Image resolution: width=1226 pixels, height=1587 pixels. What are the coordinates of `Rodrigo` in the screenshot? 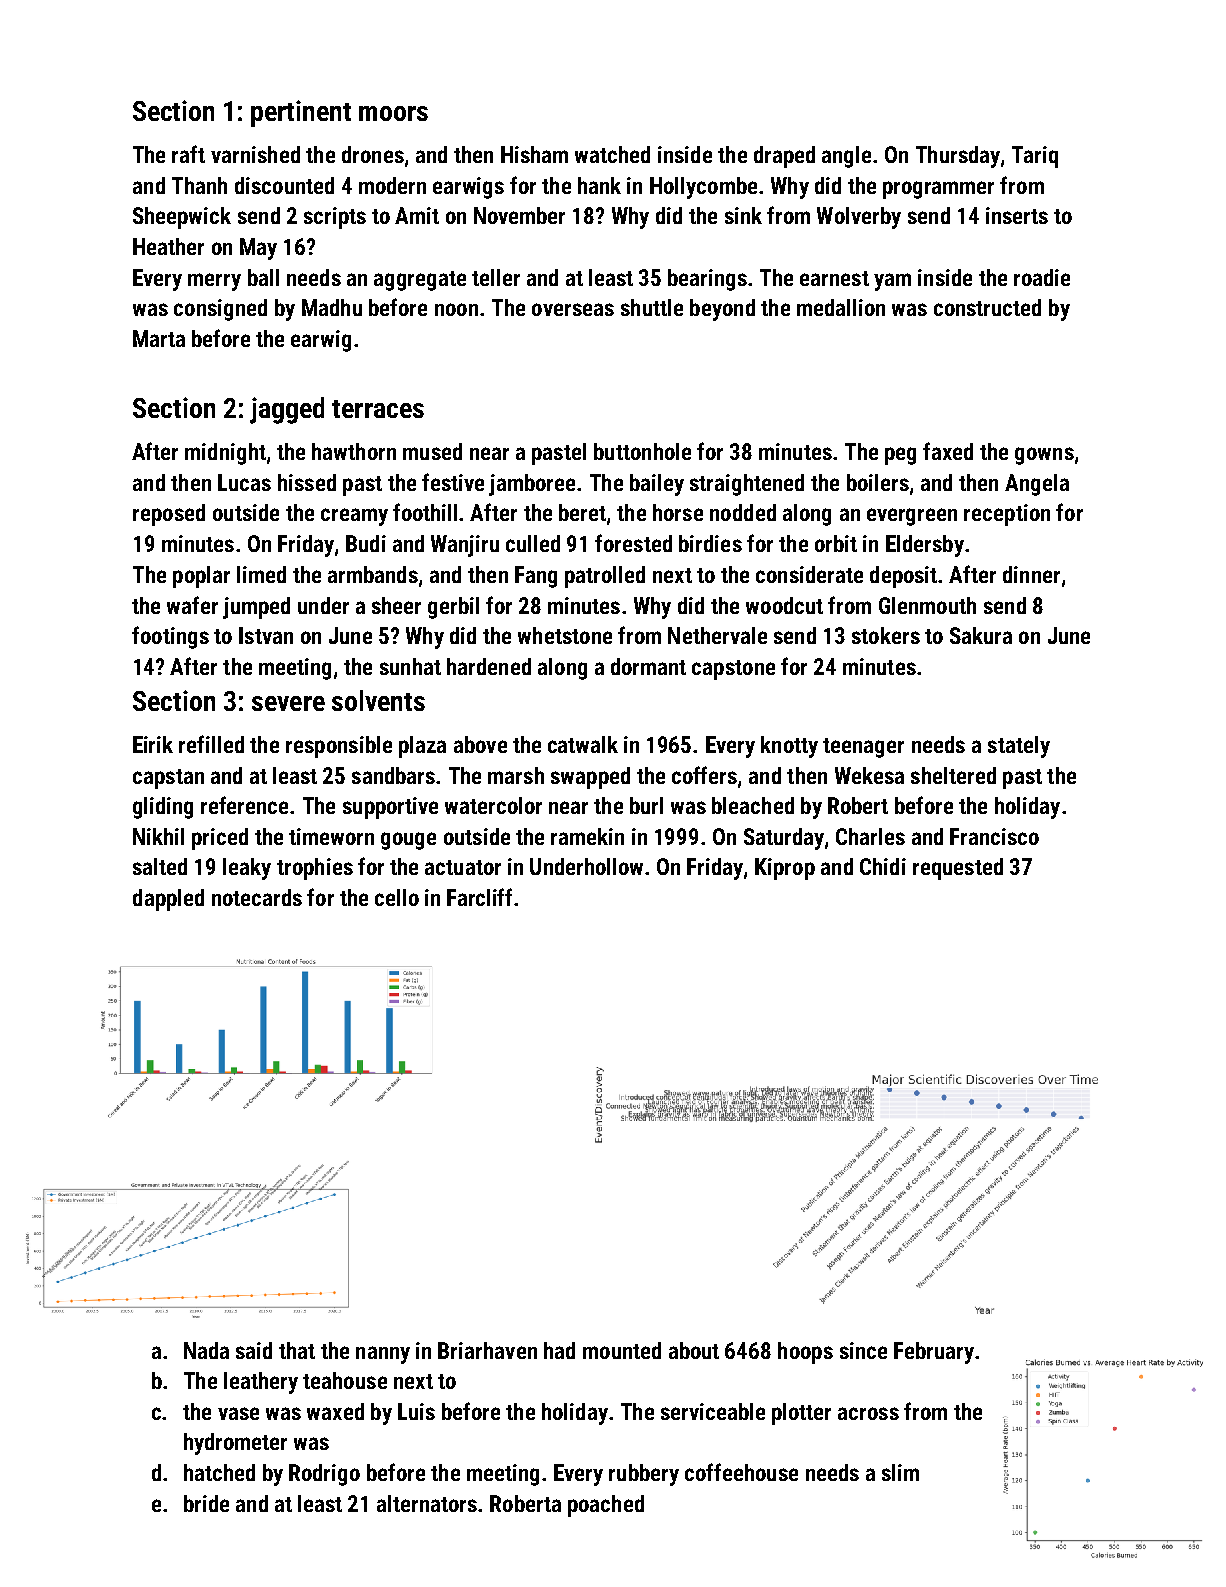 It's located at (324, 1475).
